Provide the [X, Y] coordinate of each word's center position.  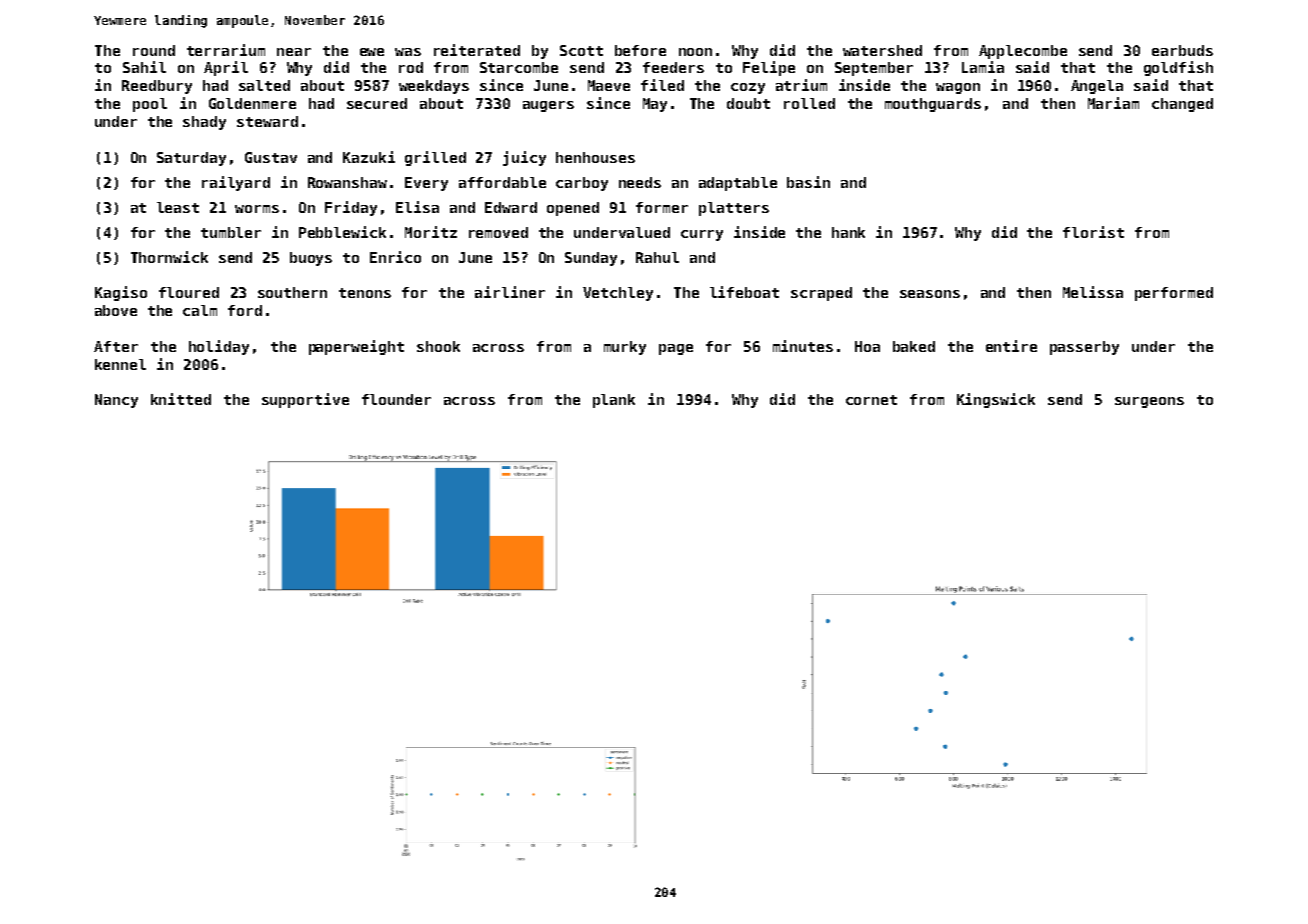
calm [200, 310]
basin [808, 182]
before [640, 50]
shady [204, 123]
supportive [305, 400]
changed [1182, 105]
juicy [524, 158]
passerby [1084, 348]
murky [625, 348]
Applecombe [1023, 52]
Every [426, 184]
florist [1093, 232]
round [154, 50]
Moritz [431, 232]
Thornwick [169, 257]
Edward [511, 207]
